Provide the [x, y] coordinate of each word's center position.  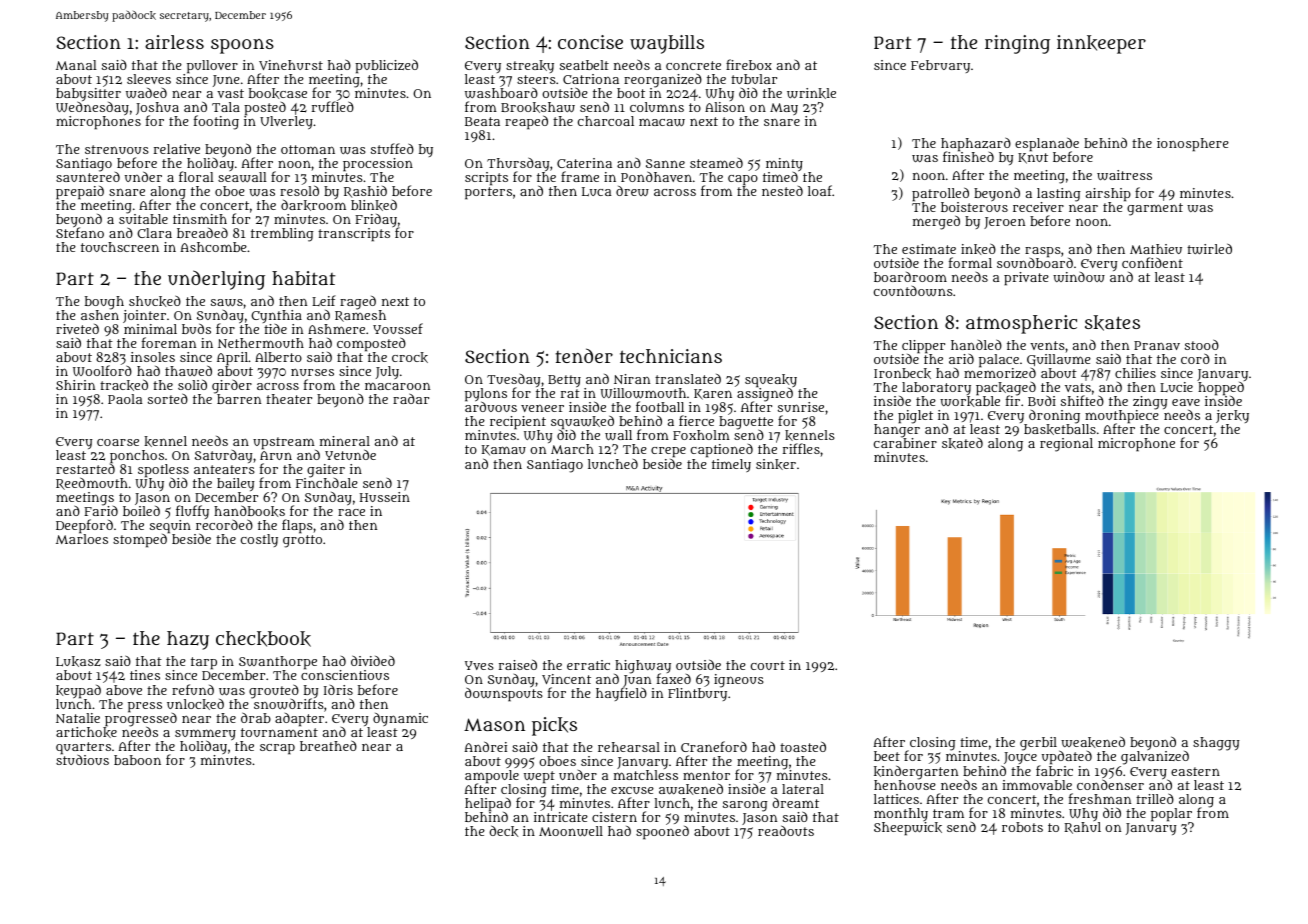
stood [1202, 344]
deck [503, 831]
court [768, 665]
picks [554, 726]
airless [174, 42]
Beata [482, 121]
